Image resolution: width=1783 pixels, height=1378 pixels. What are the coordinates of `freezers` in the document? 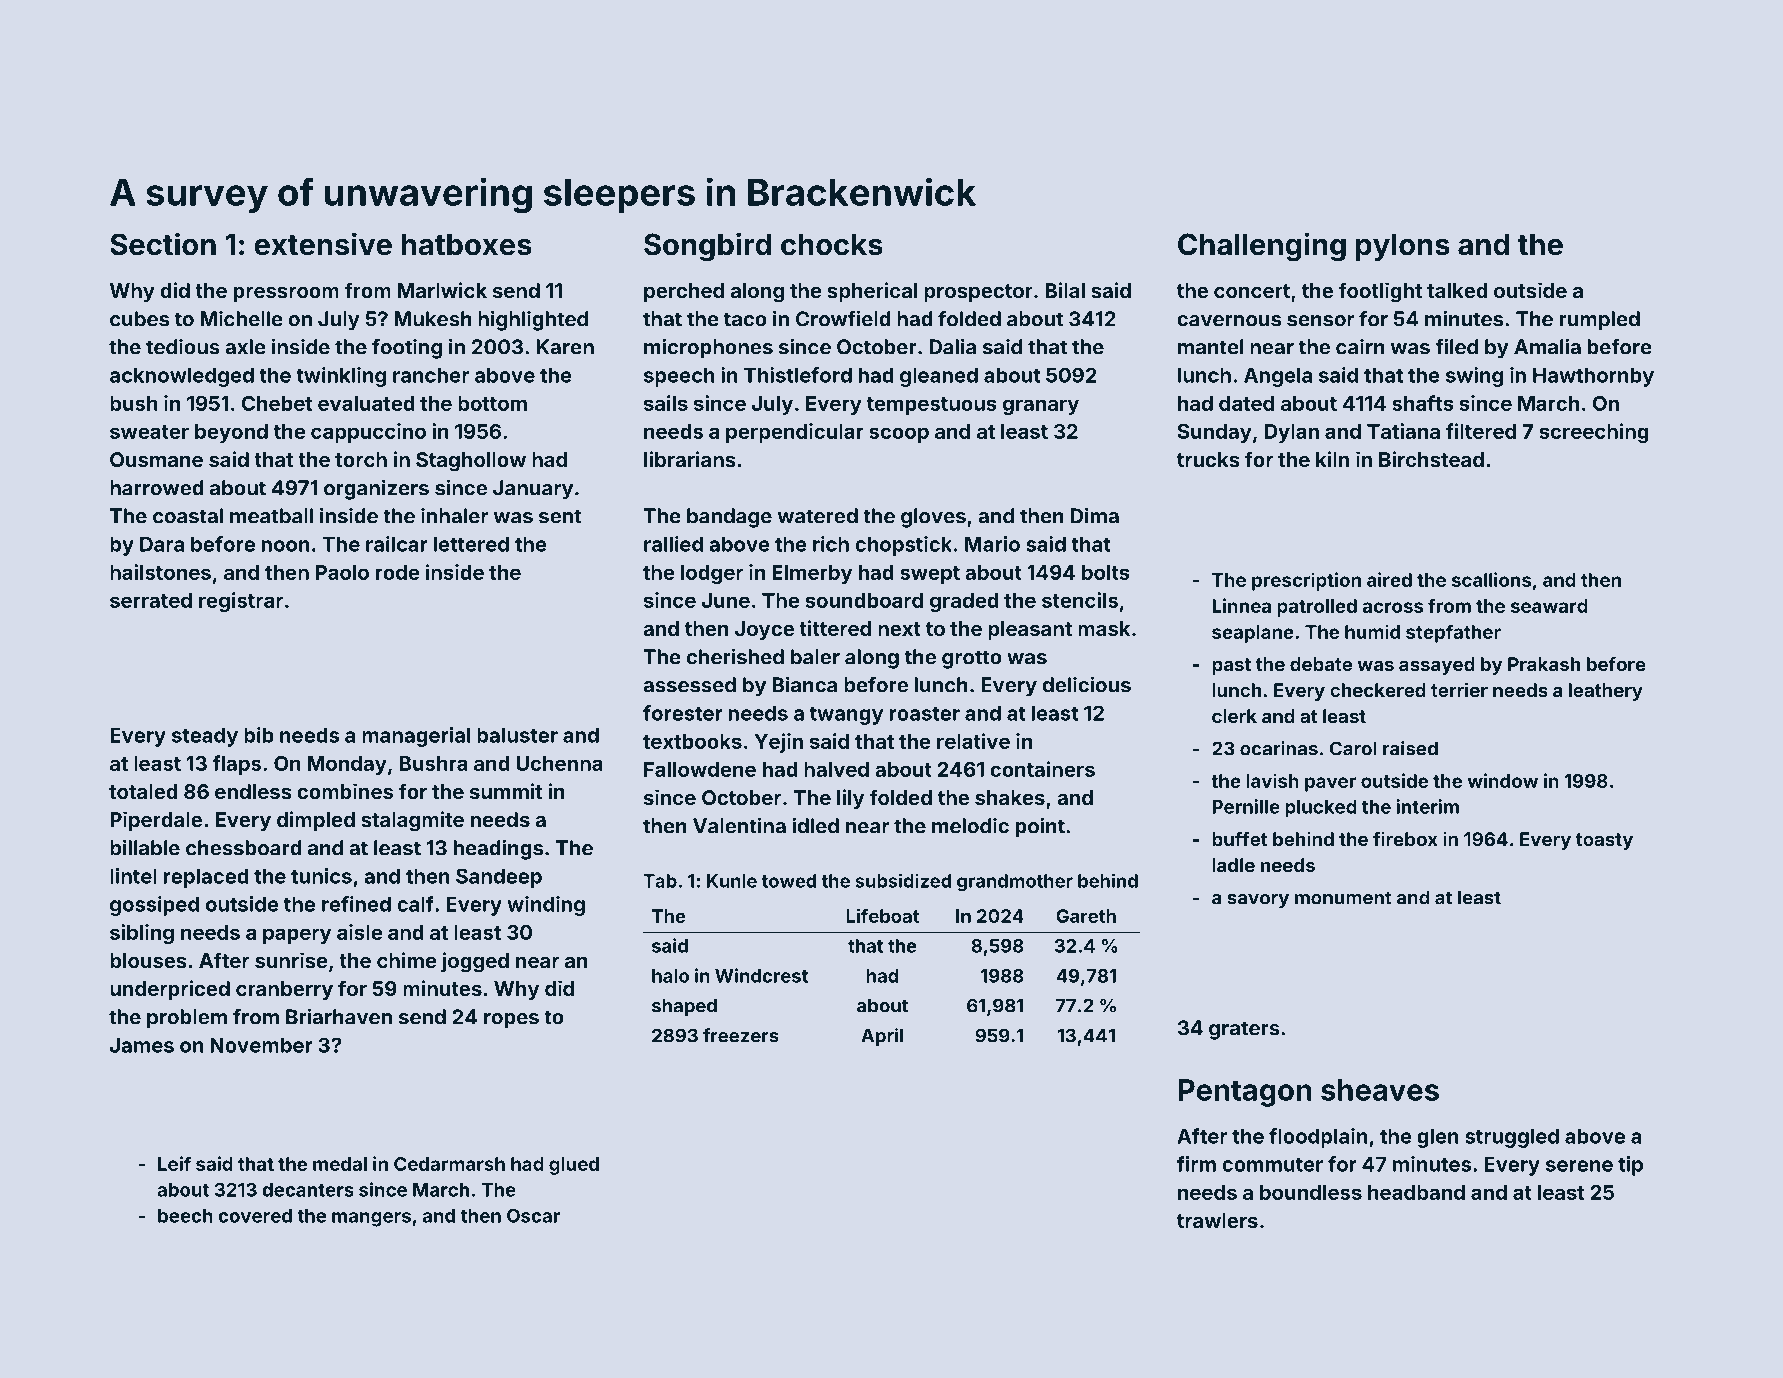 It's located at (741, 1035).
